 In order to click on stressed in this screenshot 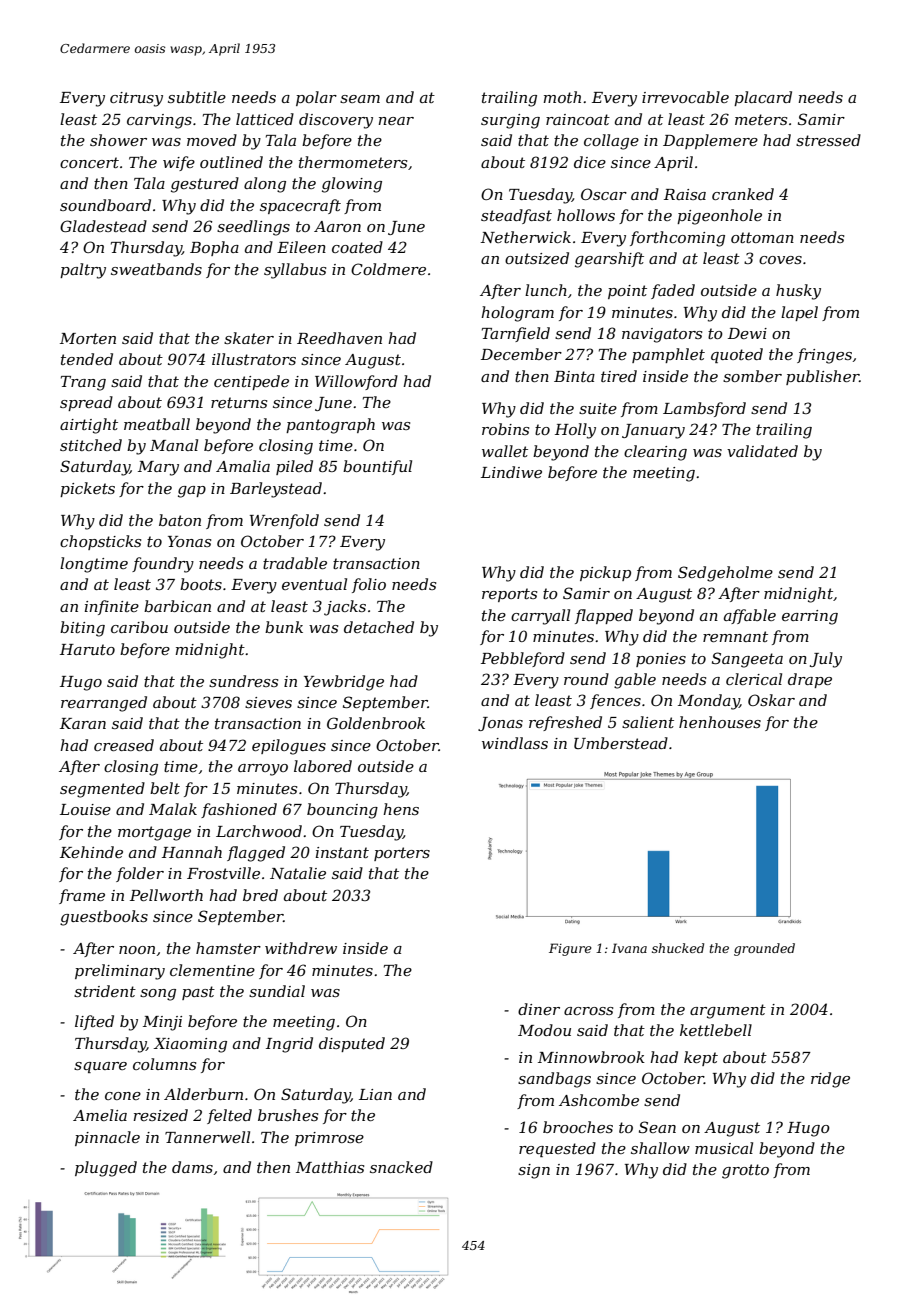, I will do `click(828, 140)`.
